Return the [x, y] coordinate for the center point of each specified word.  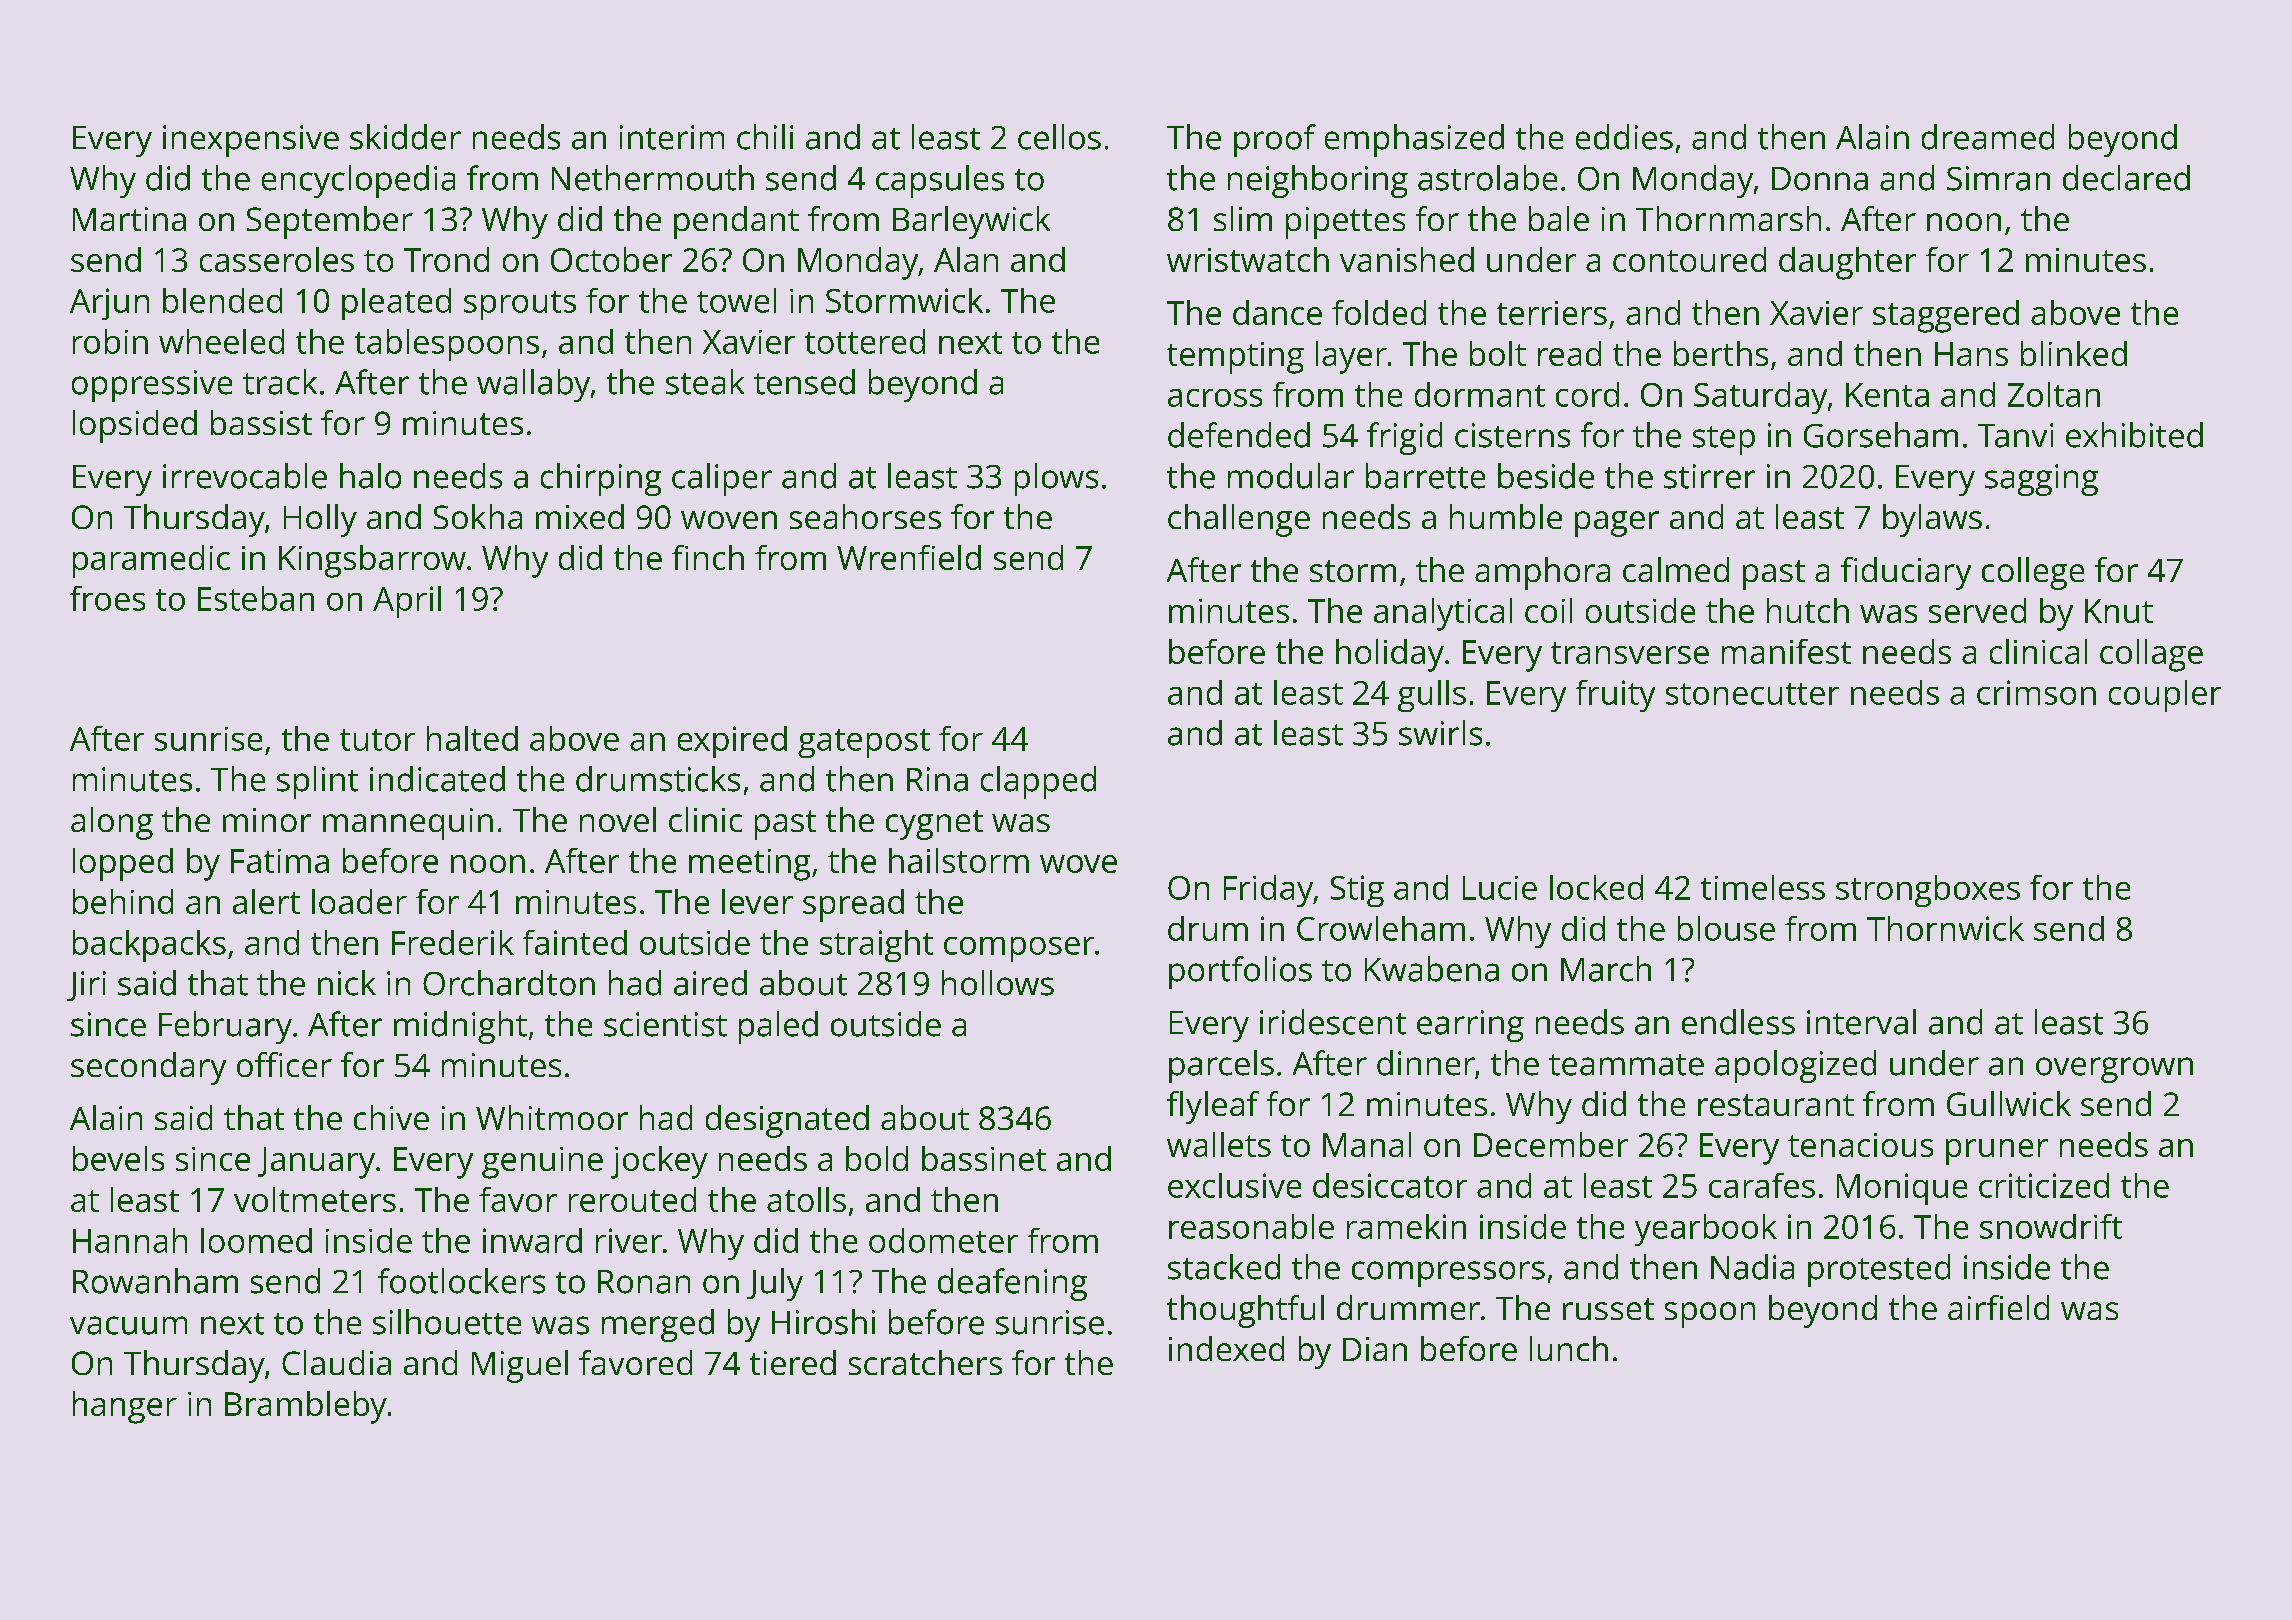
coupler [2165, 696]
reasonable [1251, 1226]
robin [110, 341]
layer [1351, 357]
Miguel [520, 1366]
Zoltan [2054, 394]
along [112, 823]
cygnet [934, 825]
